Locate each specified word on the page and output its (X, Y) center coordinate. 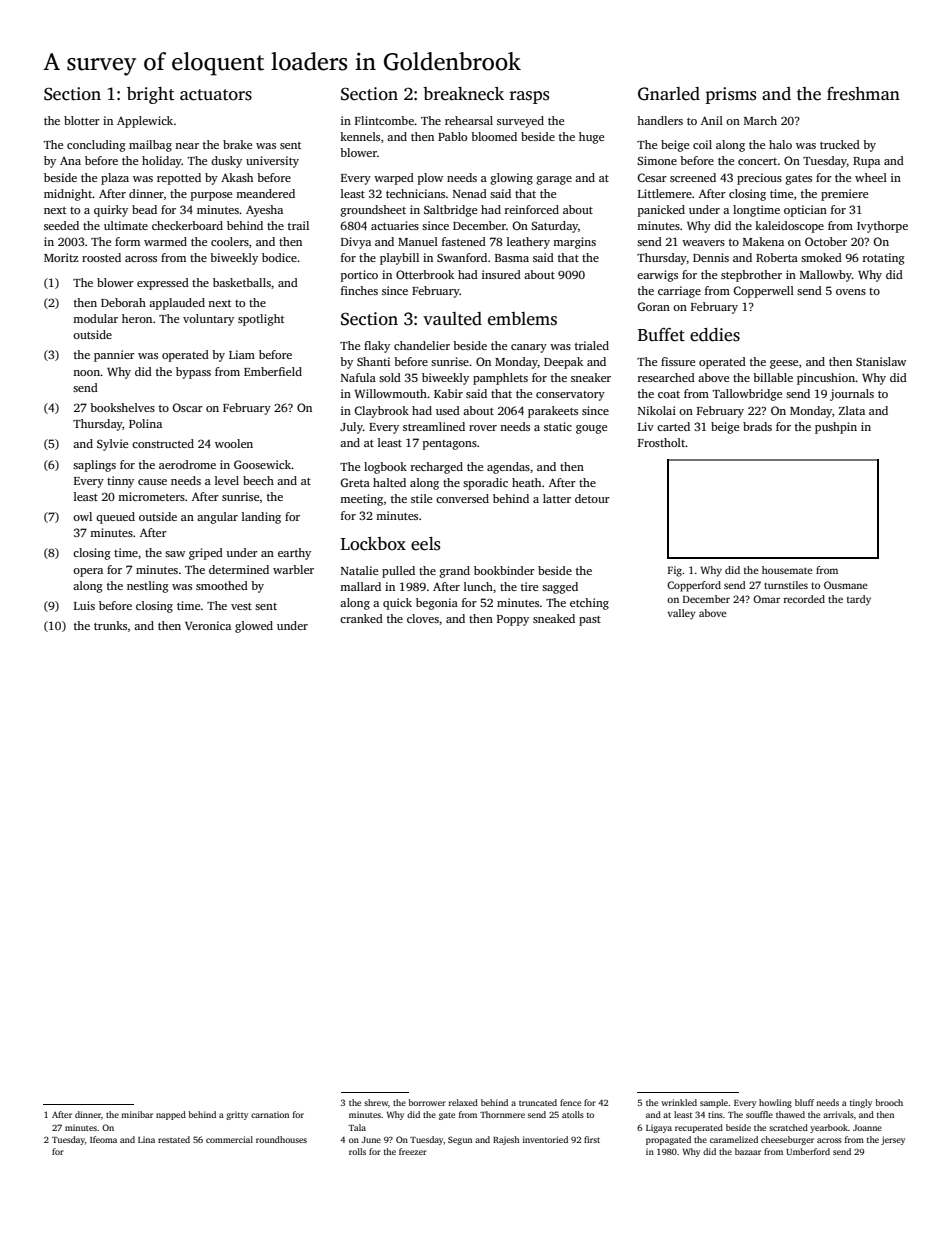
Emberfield (273, 371)
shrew (376, 1102)
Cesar (652, 177)
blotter (82, 120)
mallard (360, 586)
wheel (871, 177)
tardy (859, 600)
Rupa (866, 162)
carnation (270, 1114)
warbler (293, 569)
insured (501, 274)
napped (171, 1115)
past (590, 621)
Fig (675, 571)
